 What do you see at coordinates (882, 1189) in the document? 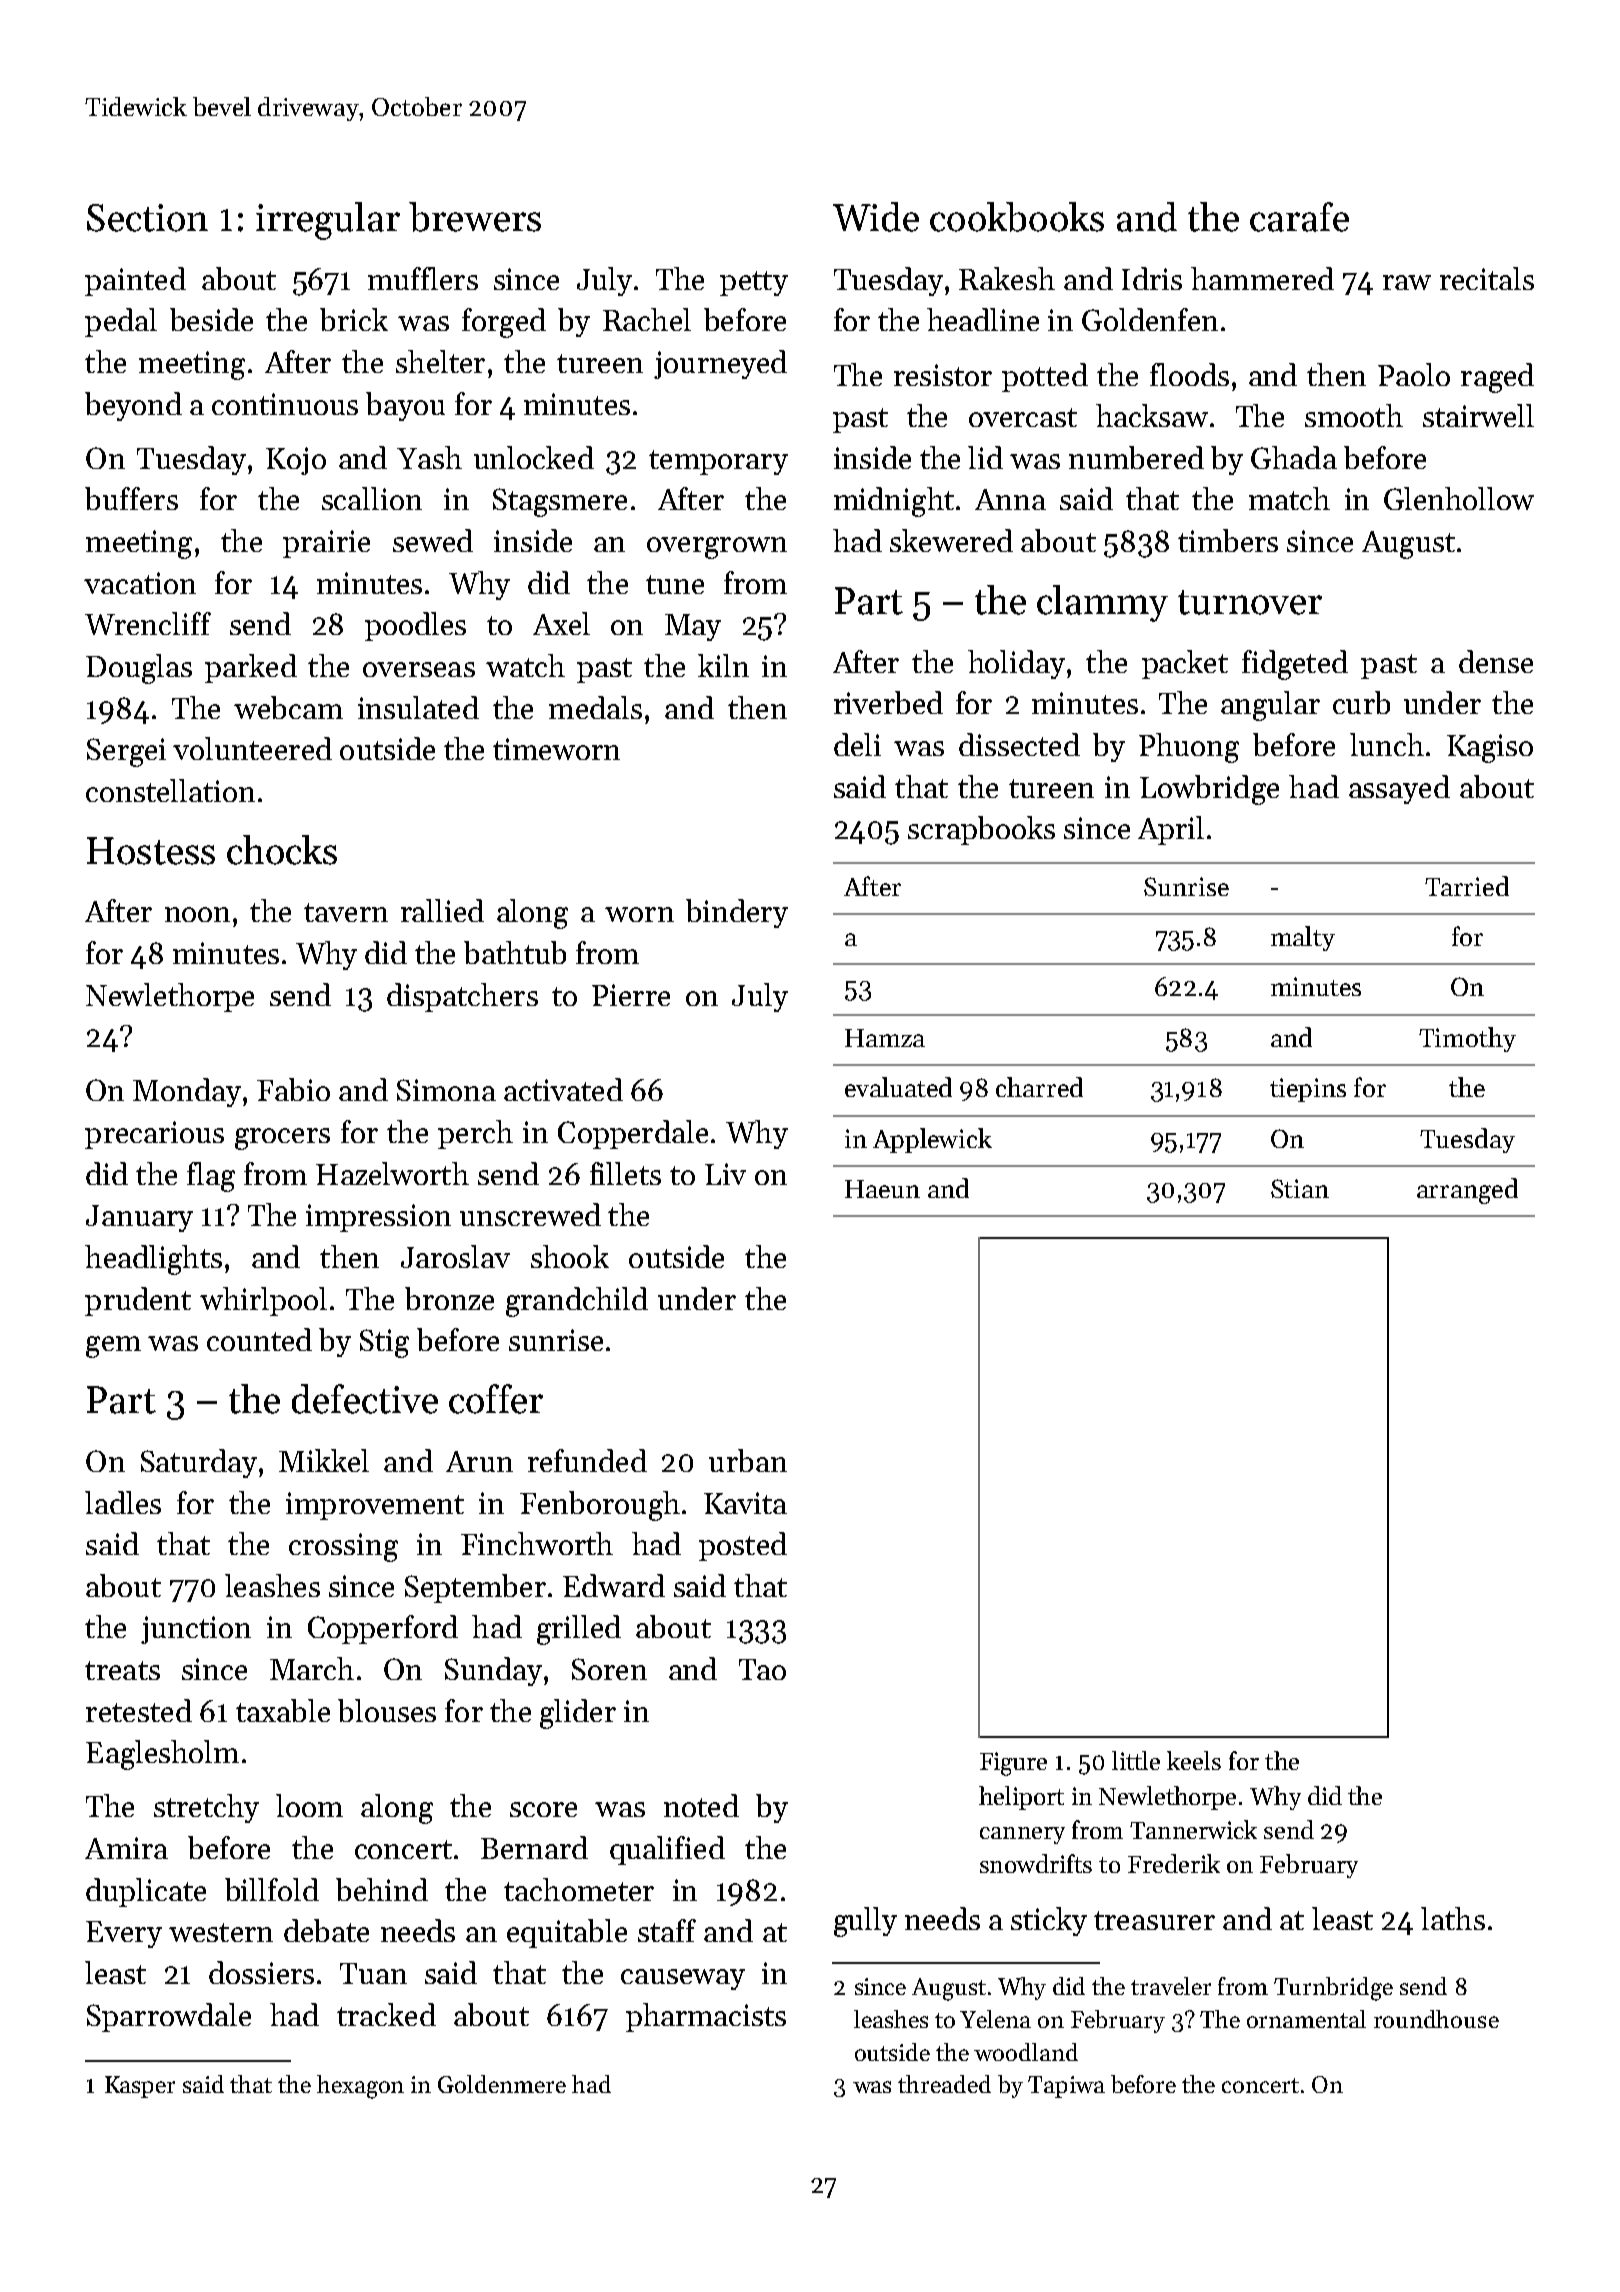
I see `Haeun` at bounding box center [882, 1189].
